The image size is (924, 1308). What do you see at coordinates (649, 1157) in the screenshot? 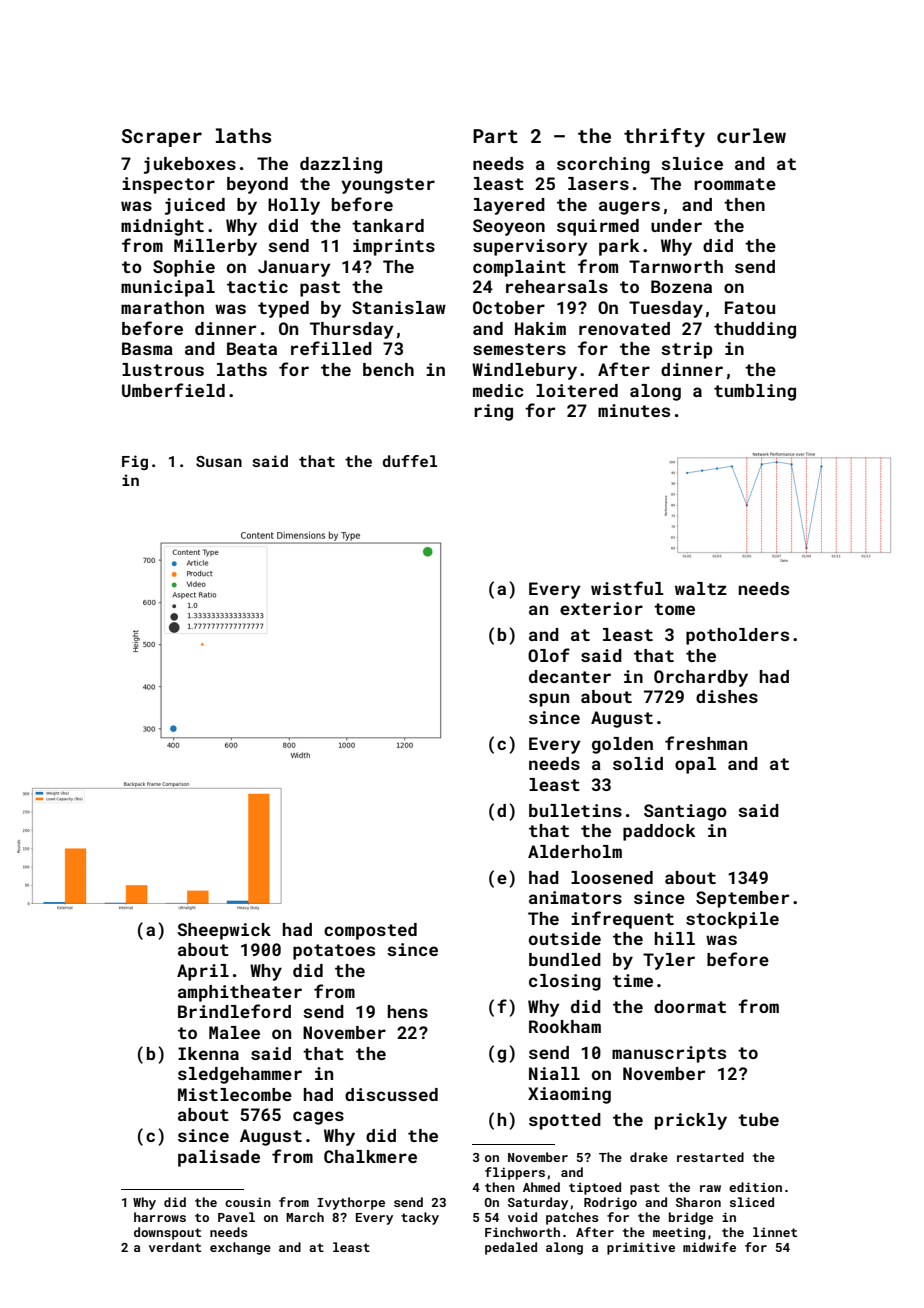
I see `drake` at bounding box center [649, 1157].
